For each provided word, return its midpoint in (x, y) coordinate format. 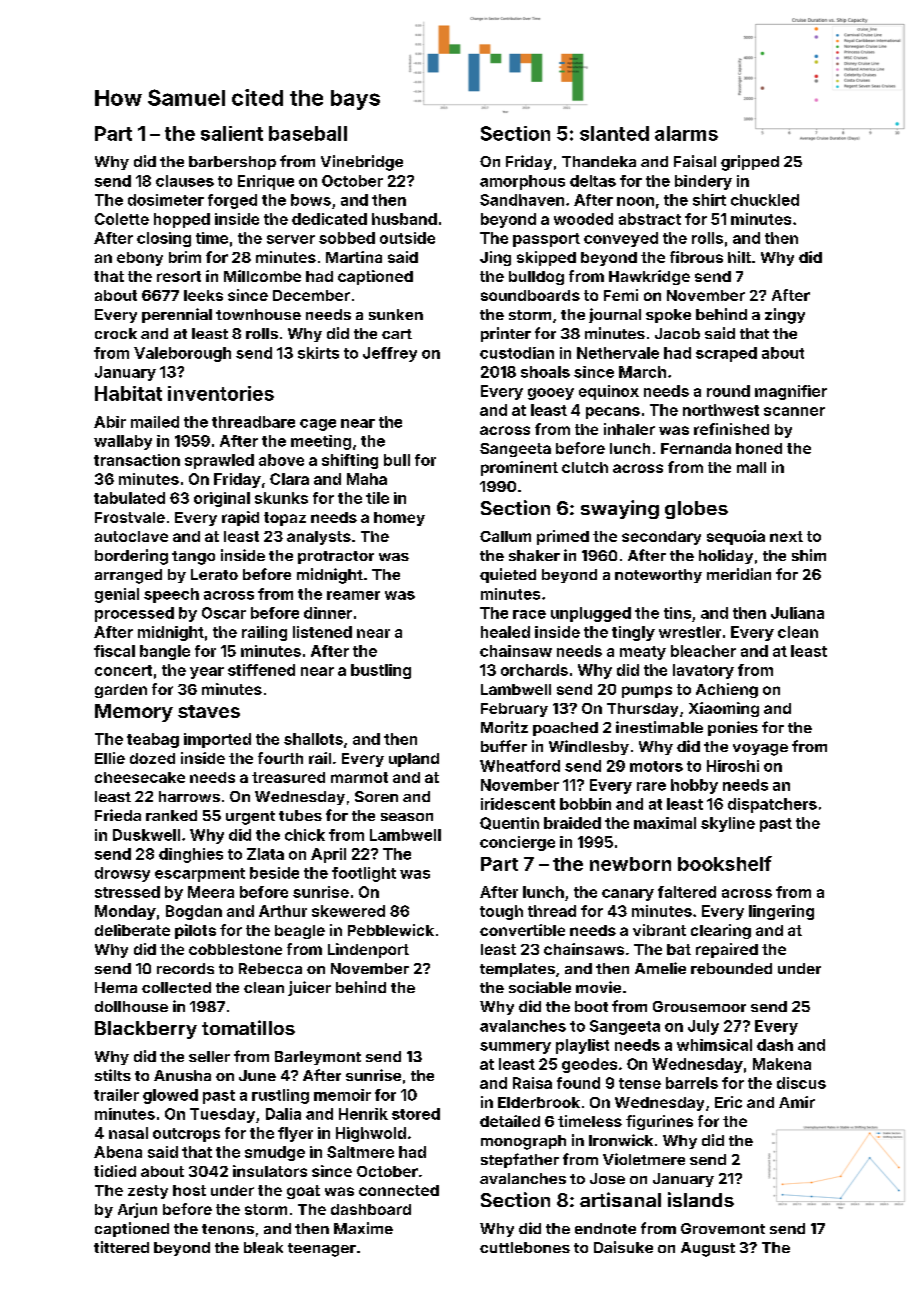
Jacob (677, 333)
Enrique (266, 182)
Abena (118, 1152)
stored (416, 1114)
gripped (750, 163)
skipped (546, 258)
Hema (116, 987)
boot (591, 1006)
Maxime (363, 1228)
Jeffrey (390, 354)
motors (656, 766)
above (281, 460)
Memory (134, 713)
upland (414, 760)
